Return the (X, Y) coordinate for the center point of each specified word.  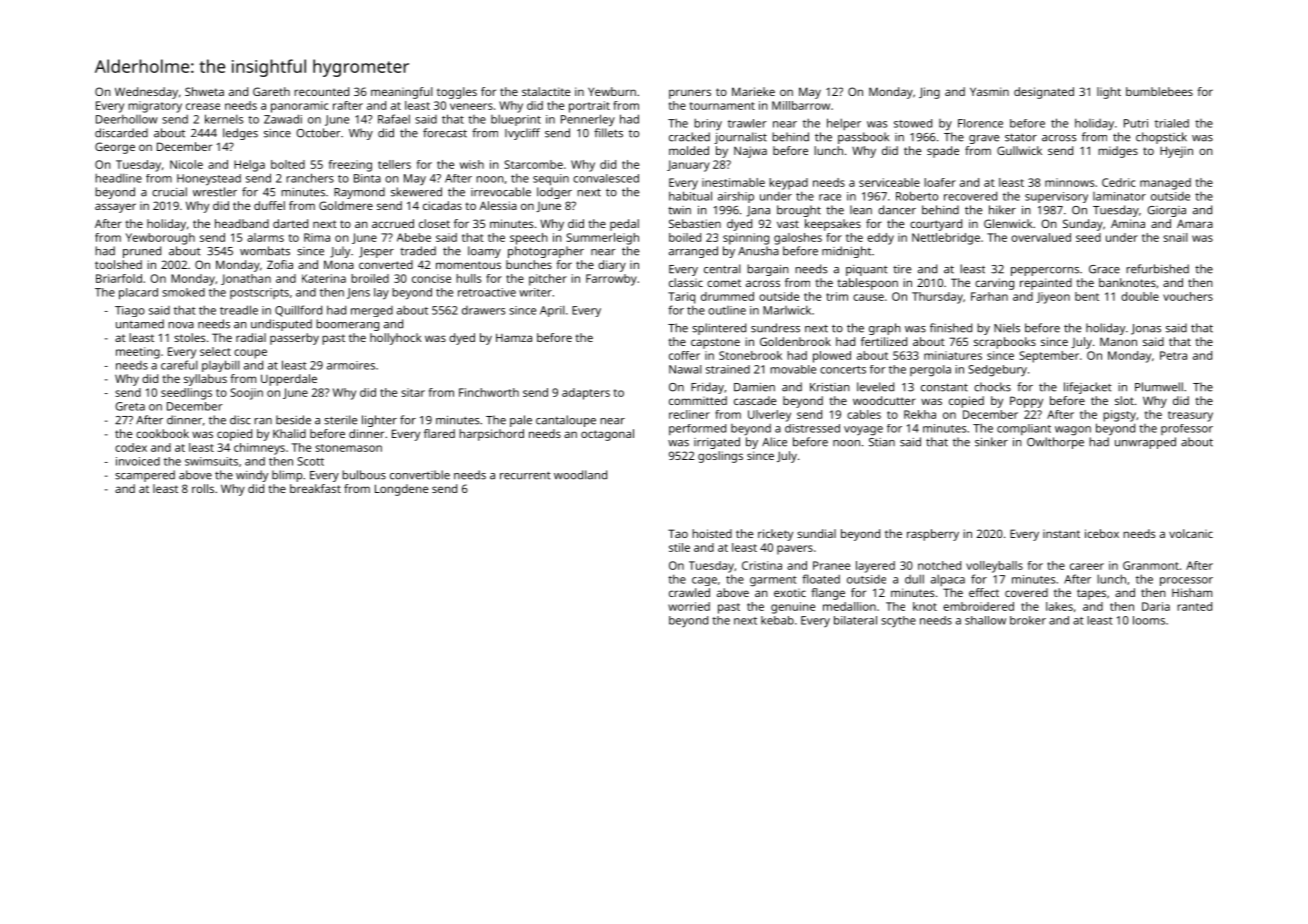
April (552, 311)
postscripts (259, 293)
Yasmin (989, 91)
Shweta (204, 91)
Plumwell (1159, 387)
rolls (203, 488)
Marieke (753, 91)
